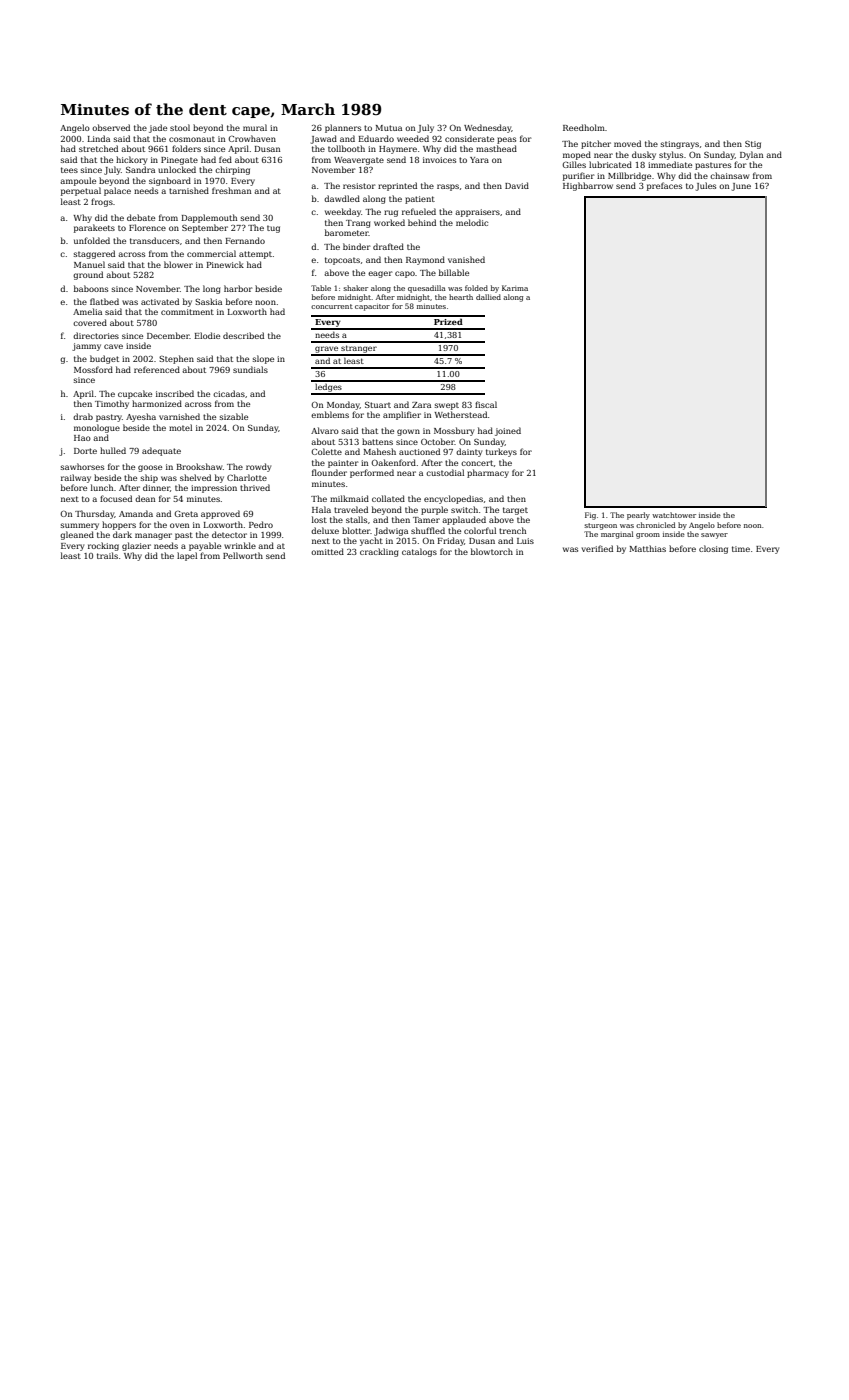 This document has height=1400, width=849. I want to click on prefaces, so click(664, 186).
